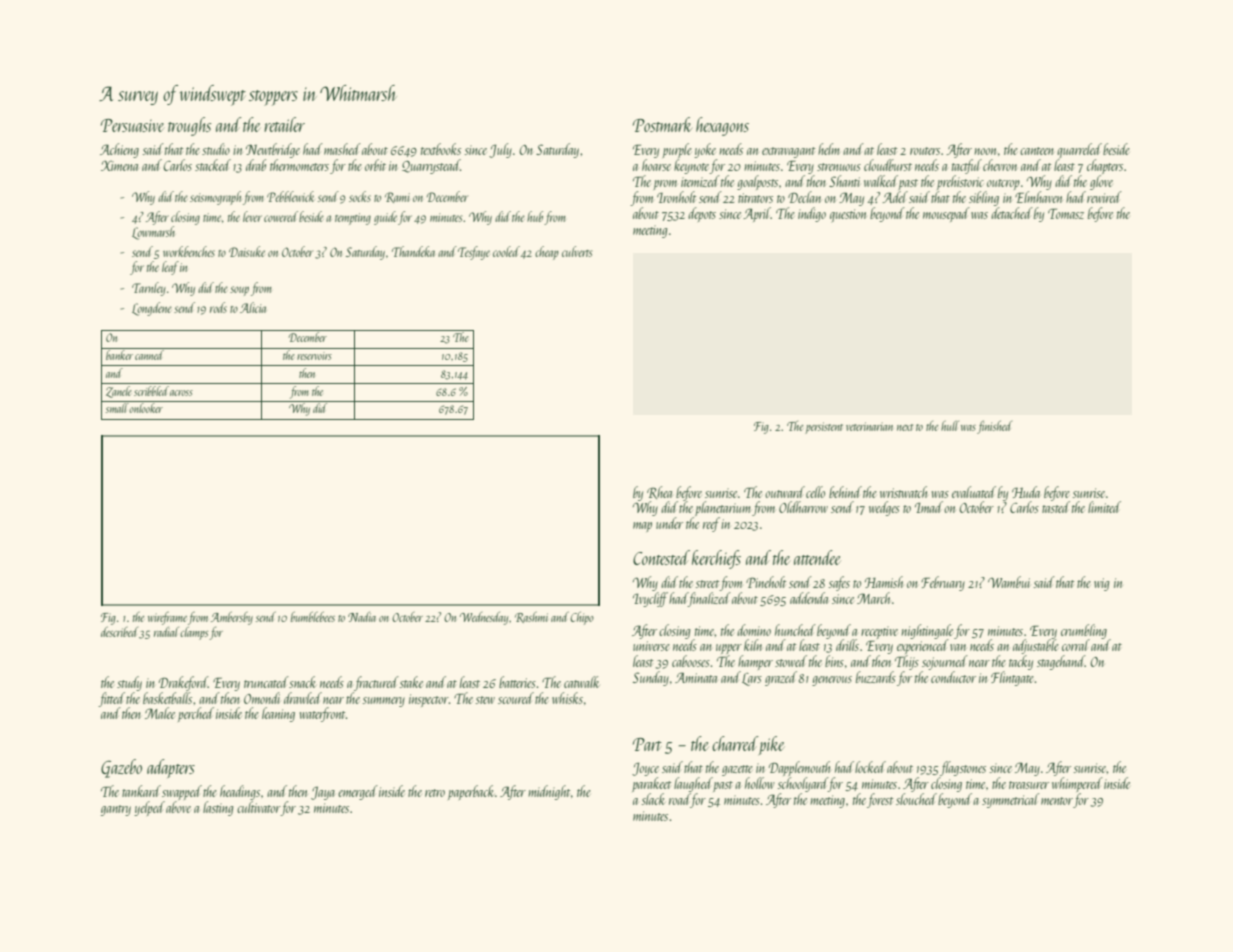  I want to click on flagstones, so click(963, 768).
